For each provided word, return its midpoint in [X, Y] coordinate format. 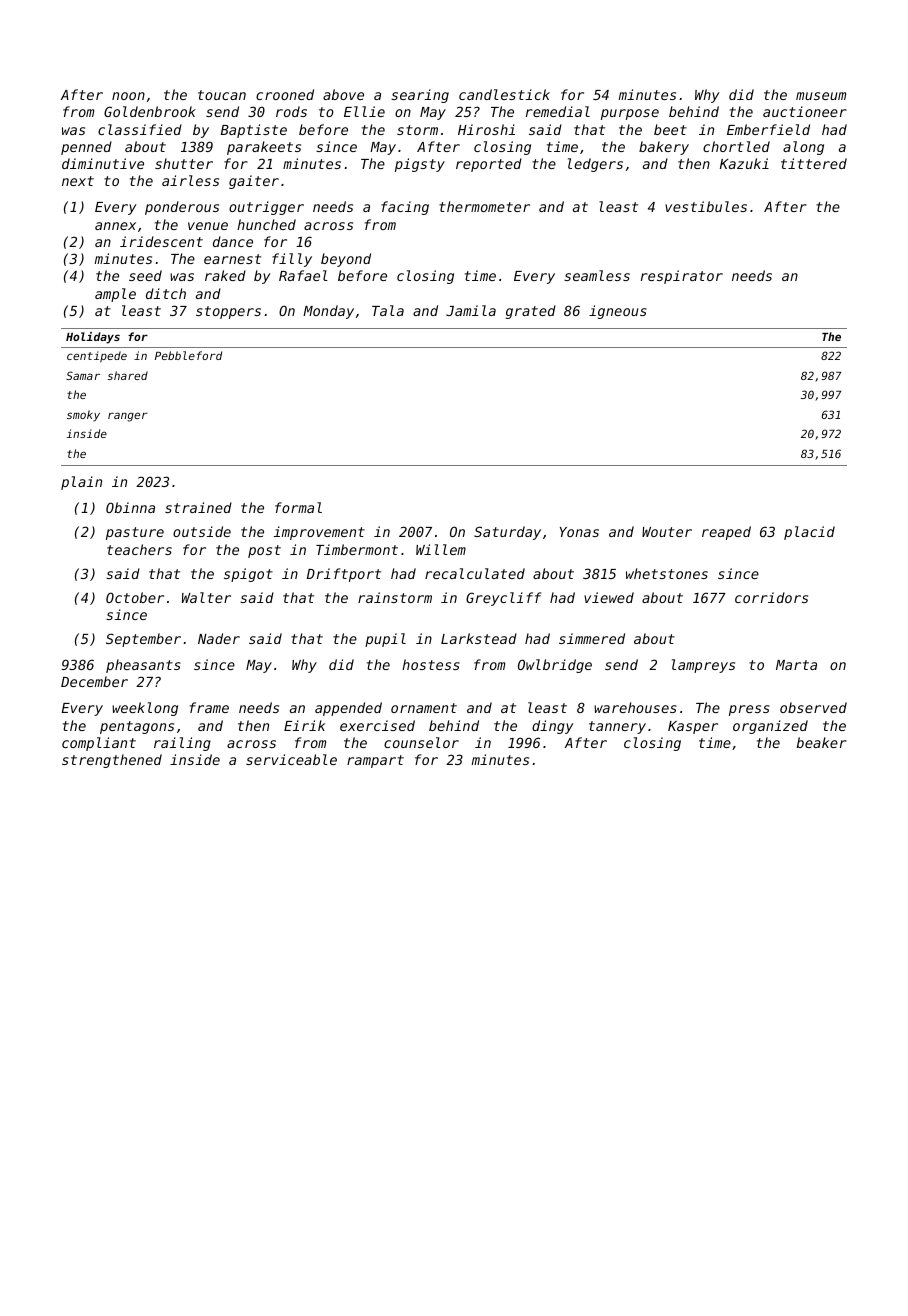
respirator [682, 277]
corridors [771, 597]
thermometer [484, 206]
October [135, 597]
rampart [375, 761]
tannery [617, 727]
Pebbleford [188, 355]
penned [86, 148]
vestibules [706, 206]
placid [809, 533]
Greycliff [503, 599]
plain [81, 483]
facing [405, 208]
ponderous [182, 208]
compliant [99, 744]
